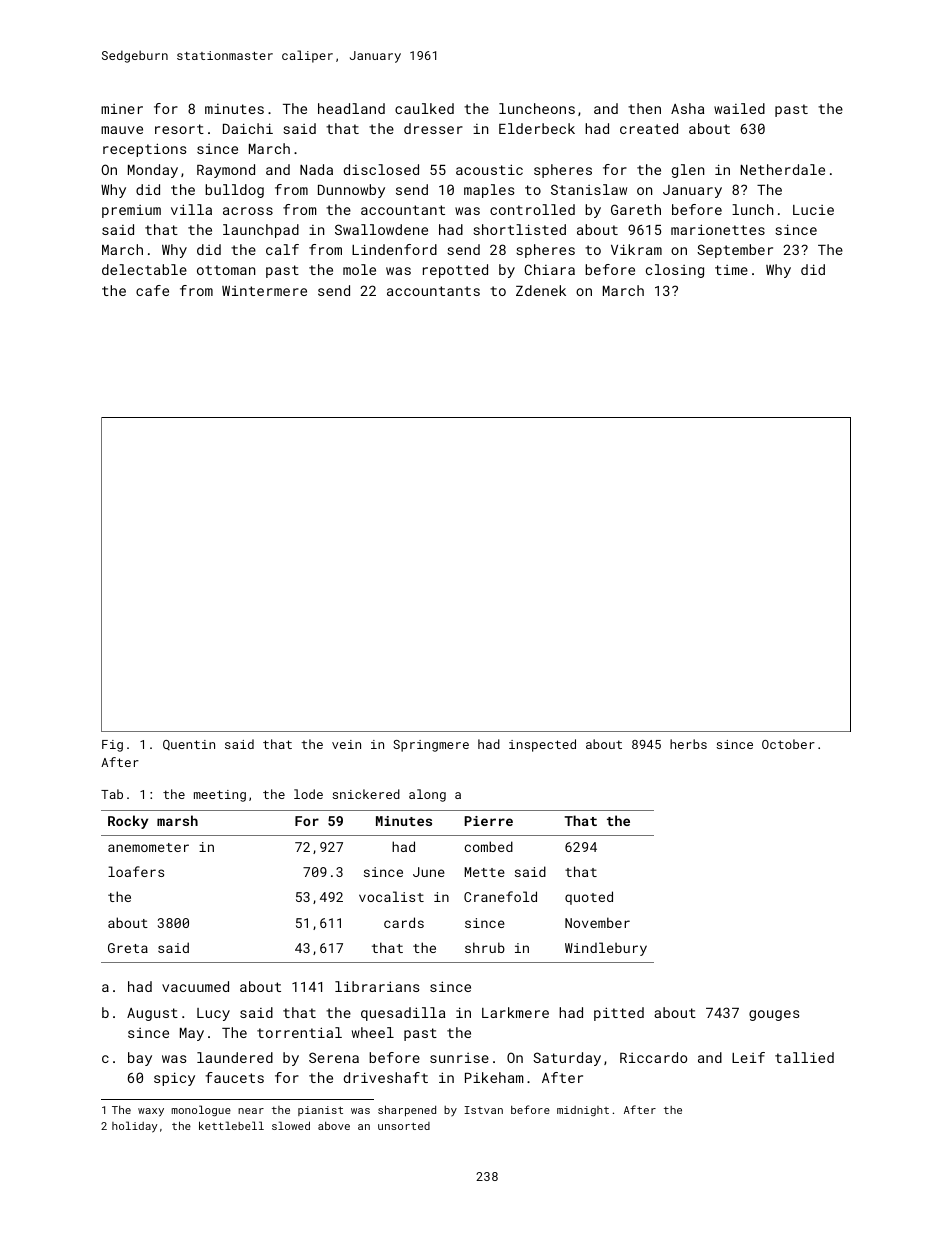 This image has width=952, height=1233. I want to click on Greta, so click(128, 948).
